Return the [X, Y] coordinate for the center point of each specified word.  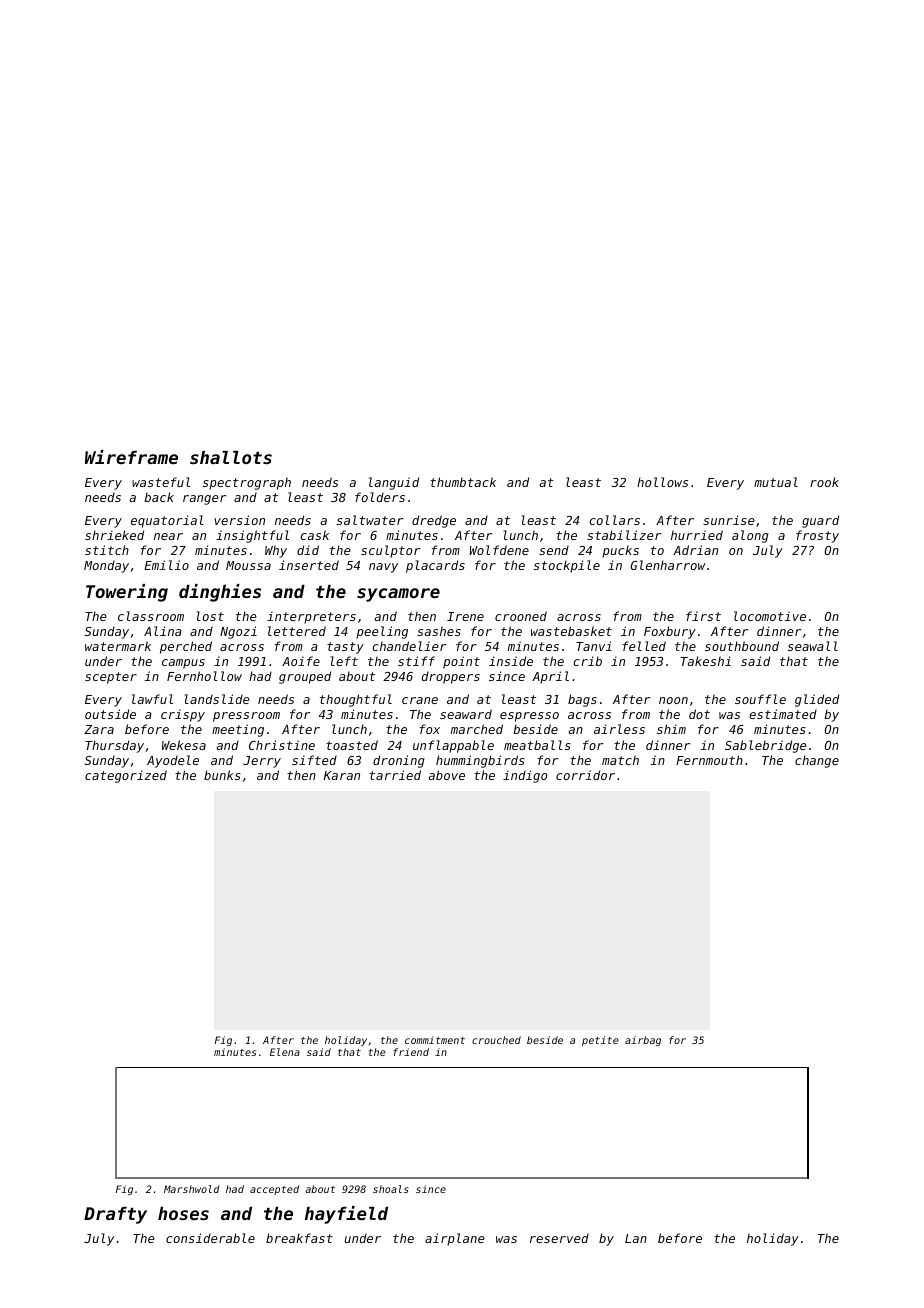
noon [673, 700]
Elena [285, 1052]
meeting [238, 730]
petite [600, 1041]
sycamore [398, 595]
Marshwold [192, 1189]
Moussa [248, 565]
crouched [496, 1040]
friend [411, 1052]
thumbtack [463, 482]
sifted [314, 760]
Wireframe [131, 457]
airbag [643, 1041]
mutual [776, 482]
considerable [210, 1238]
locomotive [770, 616]
